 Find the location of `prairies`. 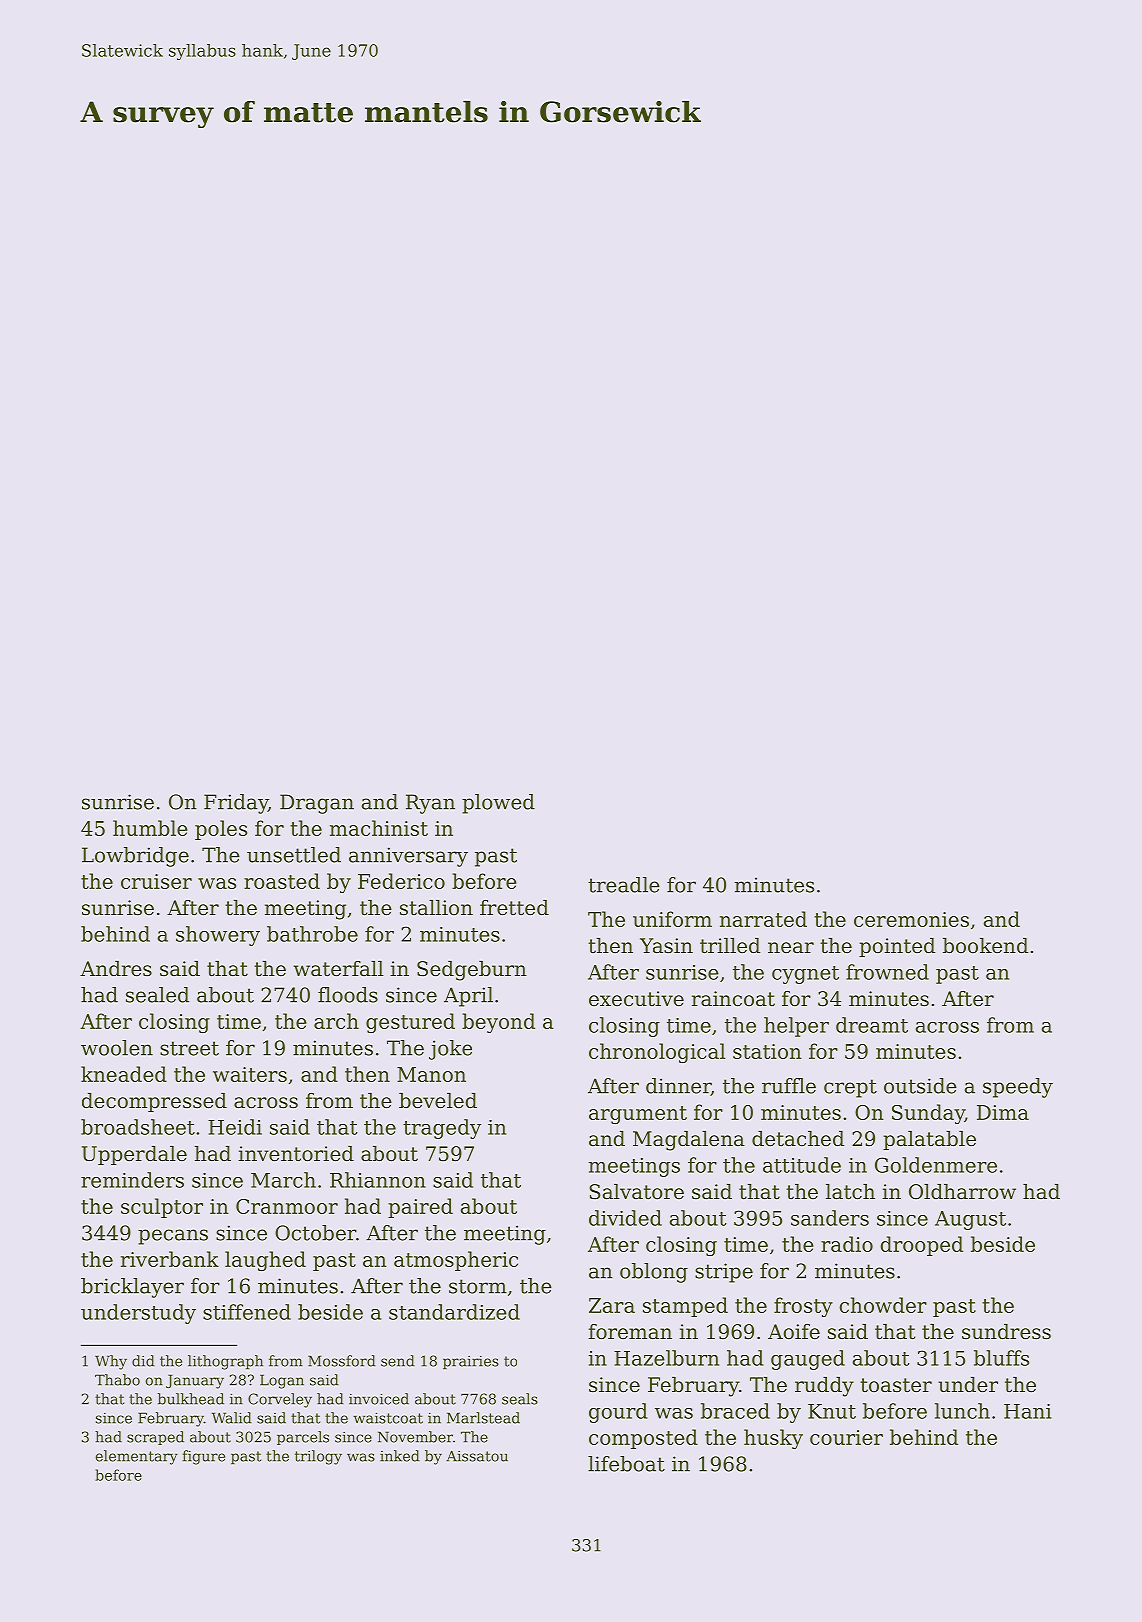

prairies is located at coordinates (471, 1363).
